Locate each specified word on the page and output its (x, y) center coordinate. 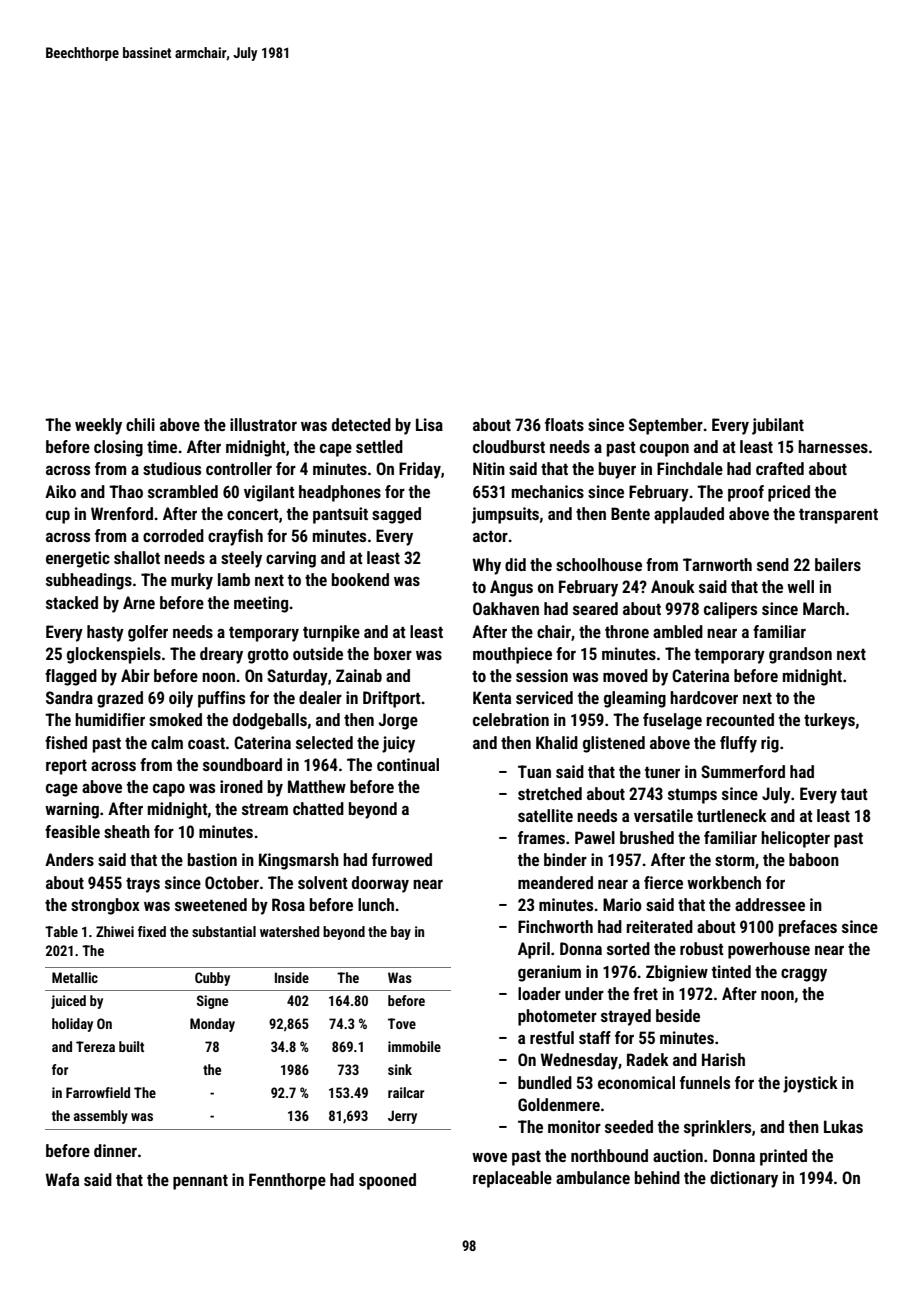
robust (702, 948)
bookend (360, 579)
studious (172, 468)
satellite (545, 815)
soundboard (242, 764)
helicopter (795, 839)
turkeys (829, 721)
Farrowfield (98, 1092)
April (534, 950)
